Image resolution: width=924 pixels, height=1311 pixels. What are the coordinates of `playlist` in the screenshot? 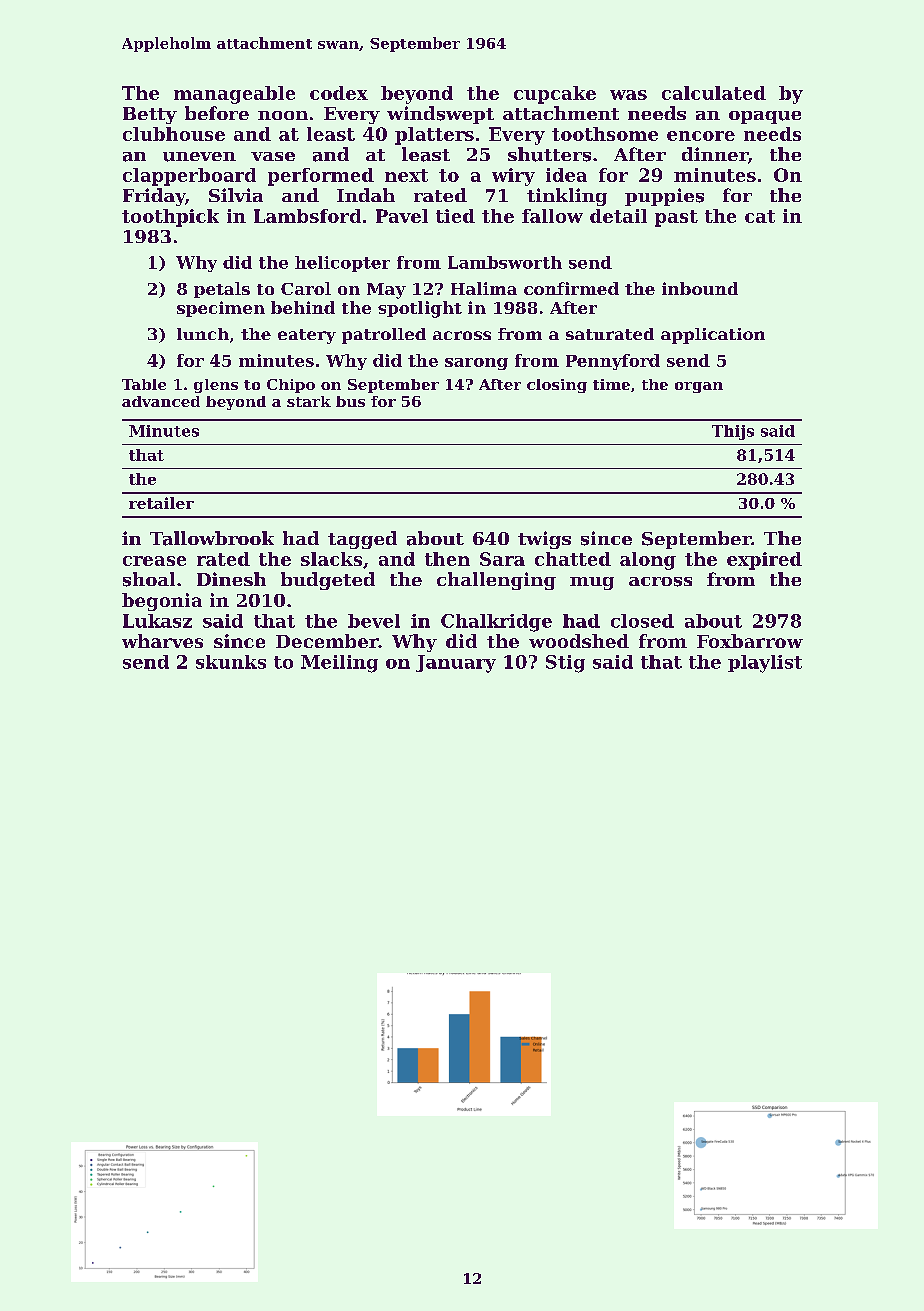 It's located at (765, 664).
